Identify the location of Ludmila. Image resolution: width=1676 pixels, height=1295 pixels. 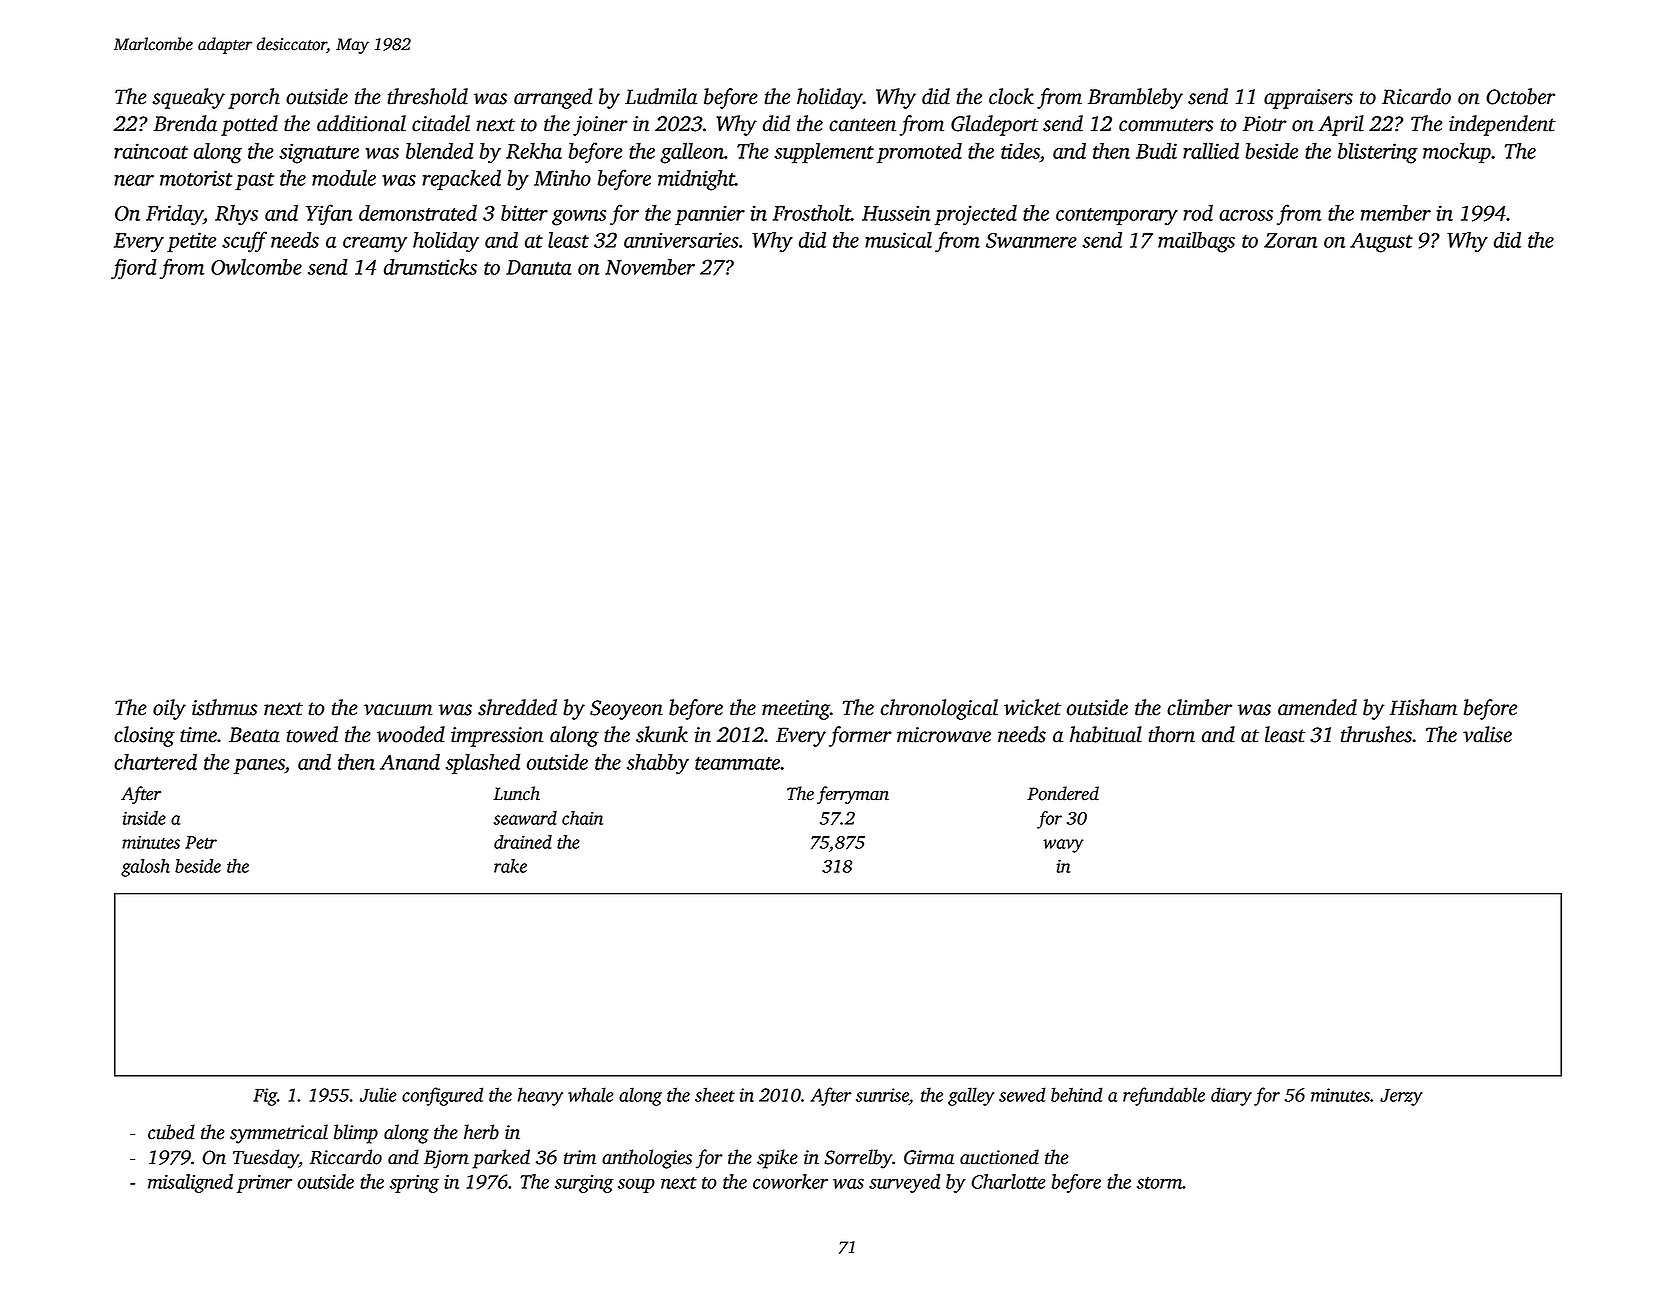
(661, 96).
